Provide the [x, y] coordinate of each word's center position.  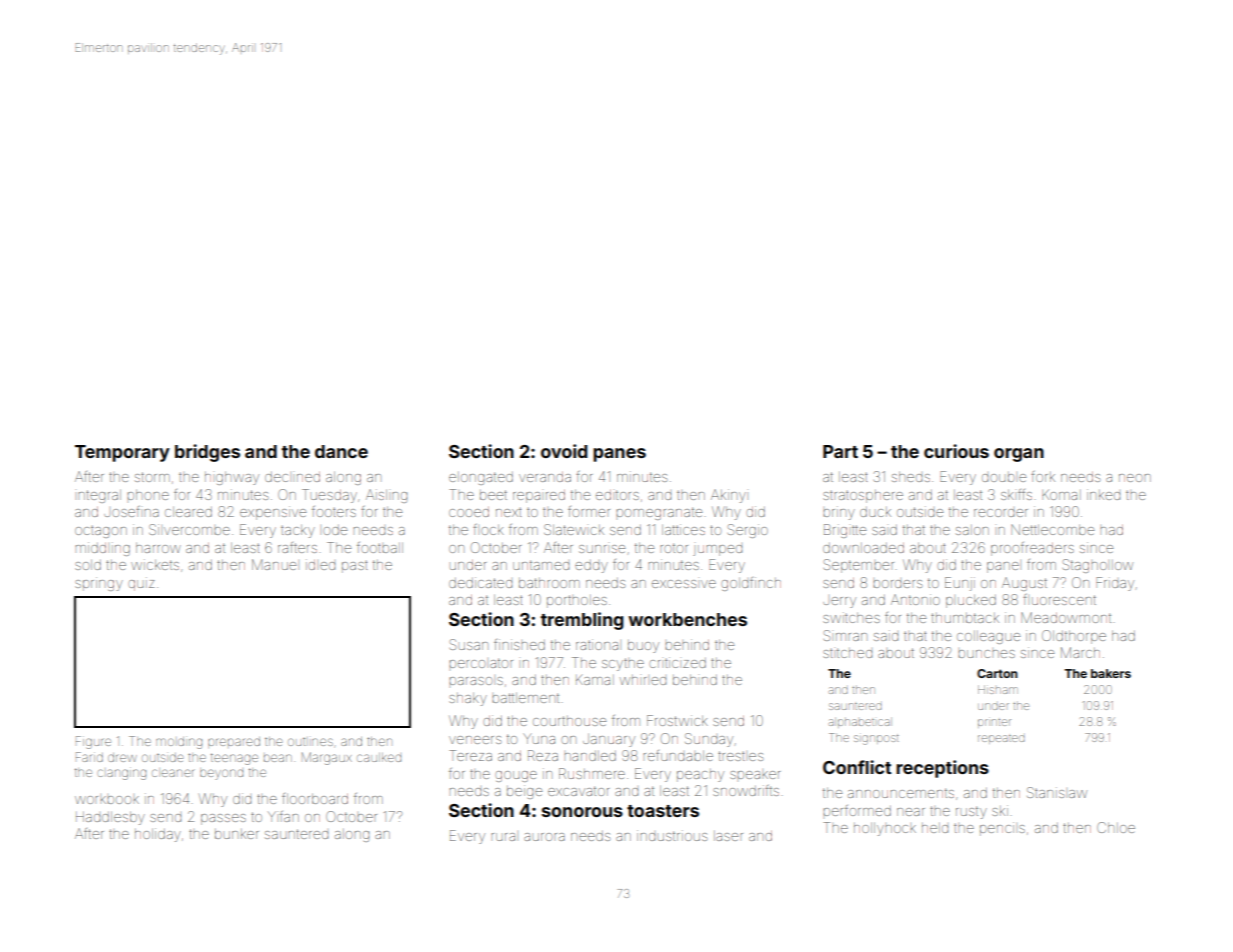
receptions [942, 769]
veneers [475, 740]
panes [619, 455]
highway [232, 478]
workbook [107, 800]
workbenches [687, 619]
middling [102, 549]
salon [972, 530]
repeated [1001, 739]
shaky [468, 699]
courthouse [569, 721]
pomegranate [659, 513]
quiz [141, 584]
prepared [234, 741]
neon [1135, 478]
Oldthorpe [1074, 637]
